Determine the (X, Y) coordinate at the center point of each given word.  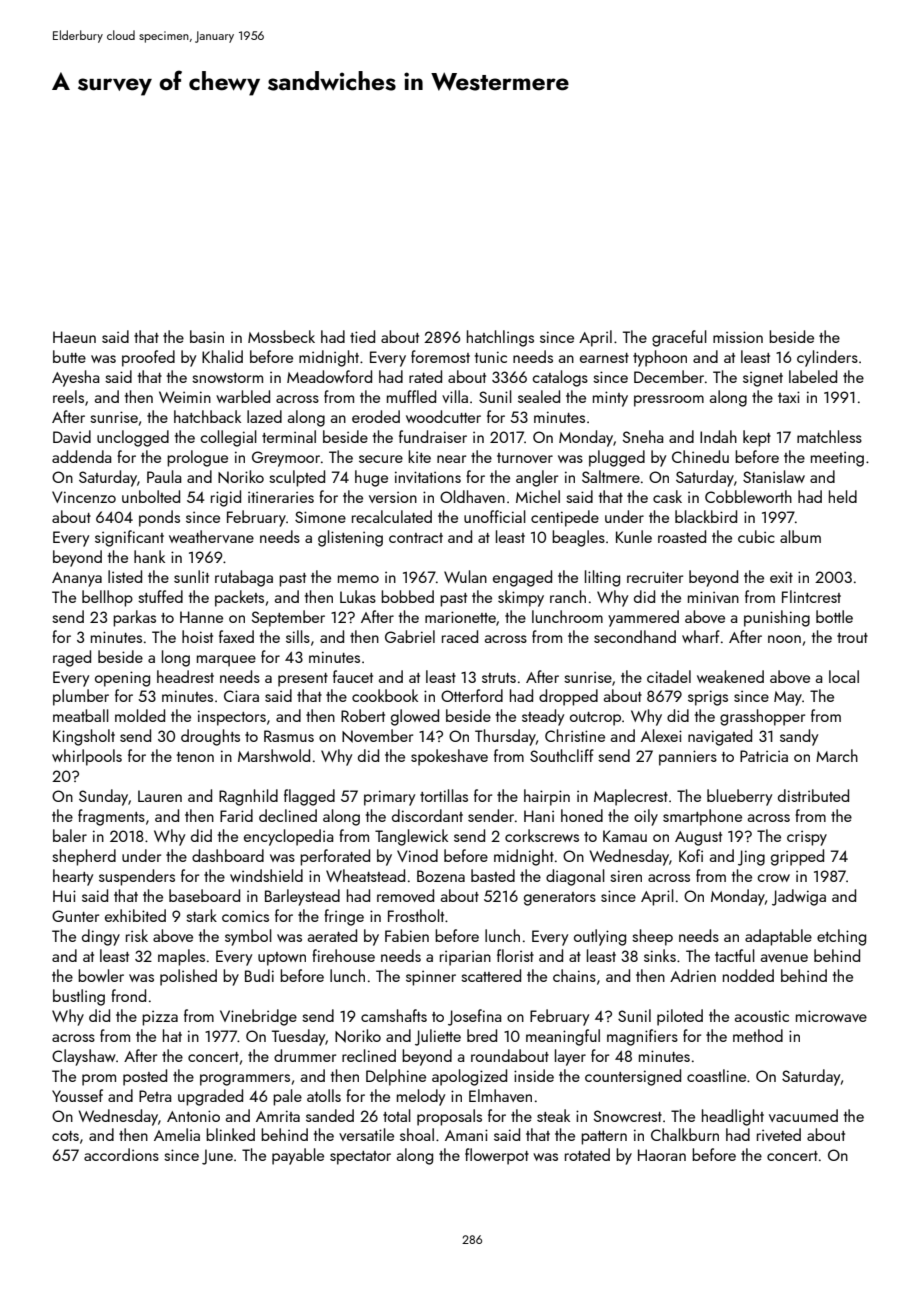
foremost (440, 356)
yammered (643, 618)
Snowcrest (627, 1116)
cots (65, 1136)
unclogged (133, 438)
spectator (360, 1158)
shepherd (84, 857)
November (377, 736)
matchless (829, 436)
